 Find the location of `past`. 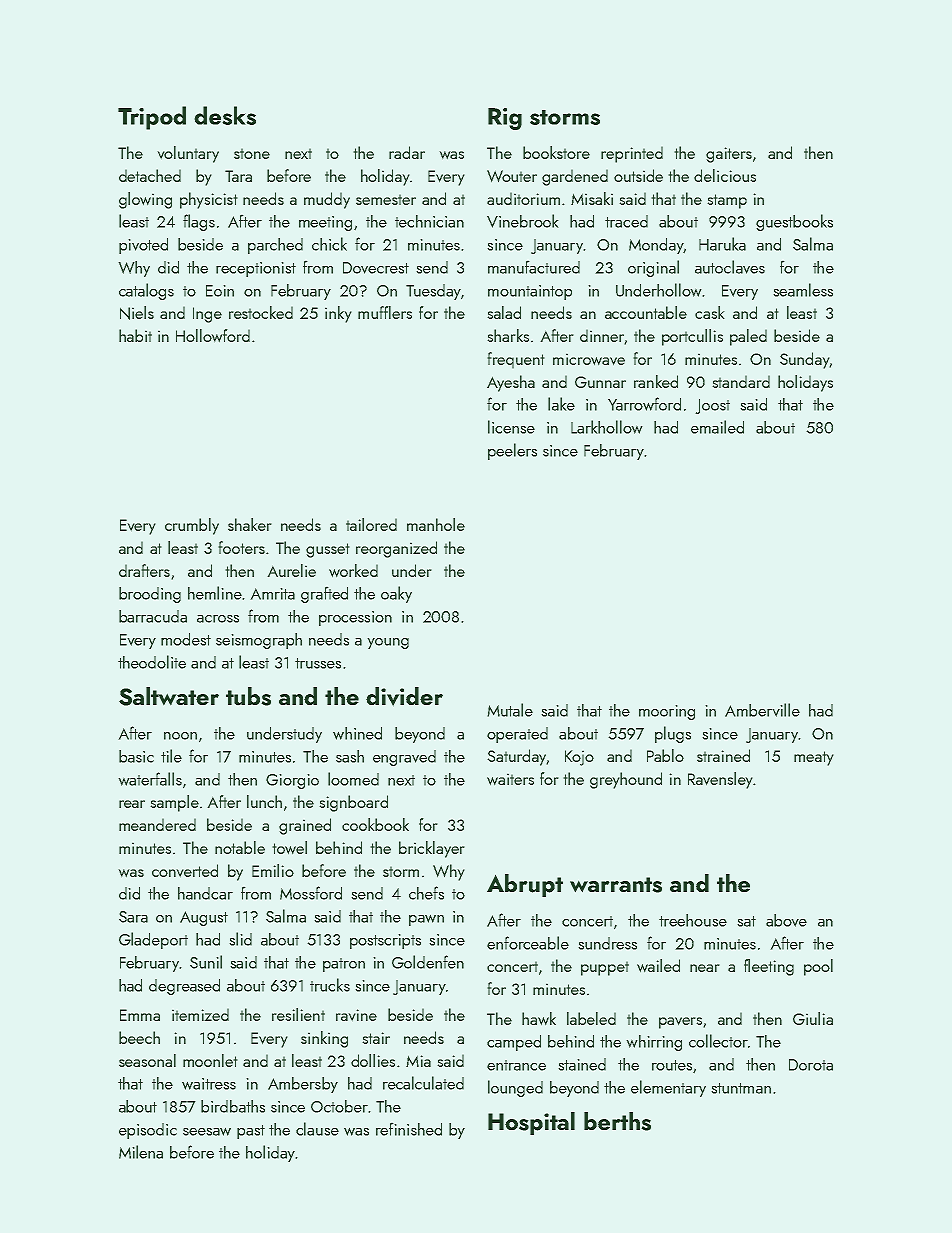

past is located at coordinates (251, 1132).
